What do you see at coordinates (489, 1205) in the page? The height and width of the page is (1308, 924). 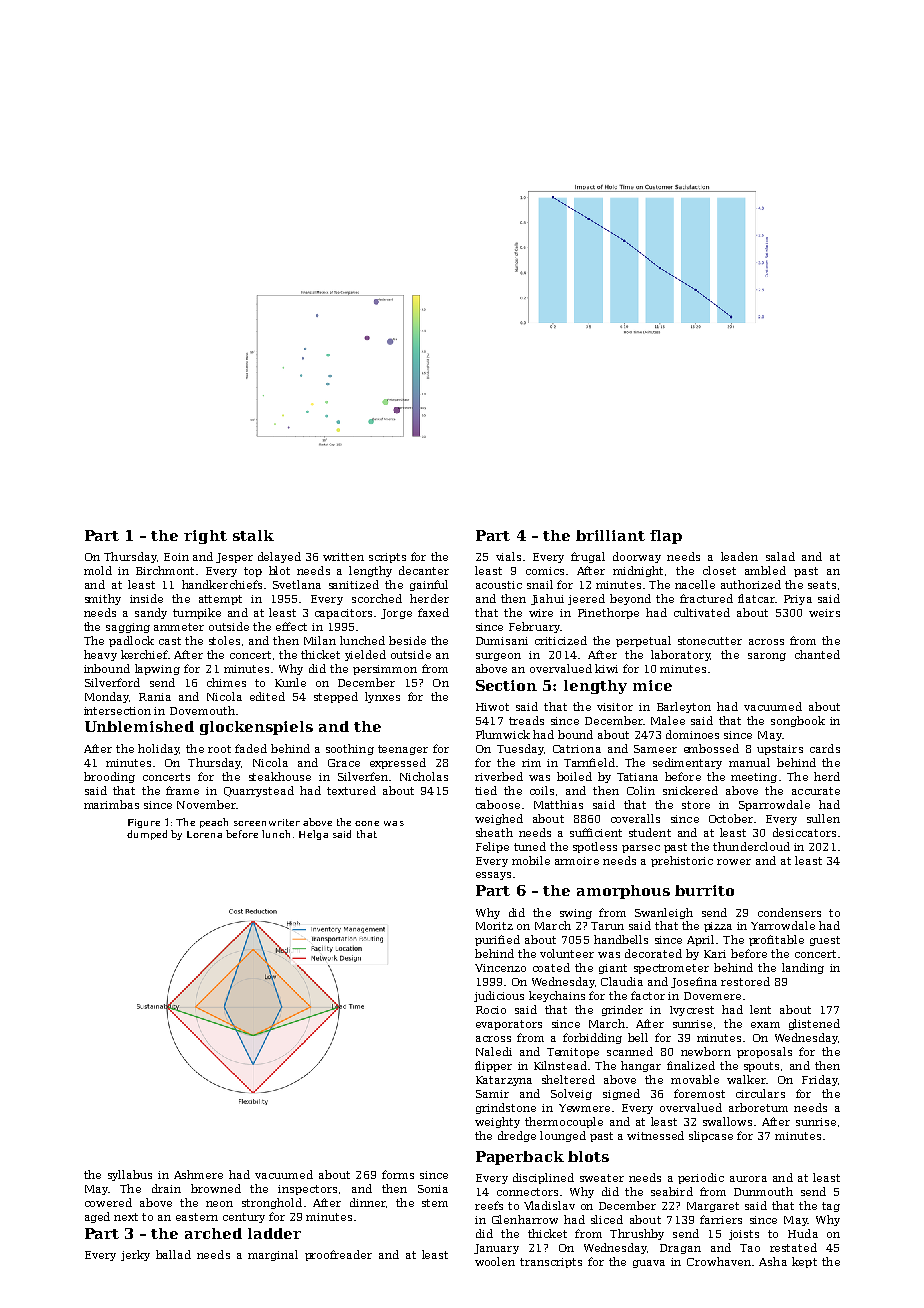 I see `reefs` at bounding box center [489, 1205].
